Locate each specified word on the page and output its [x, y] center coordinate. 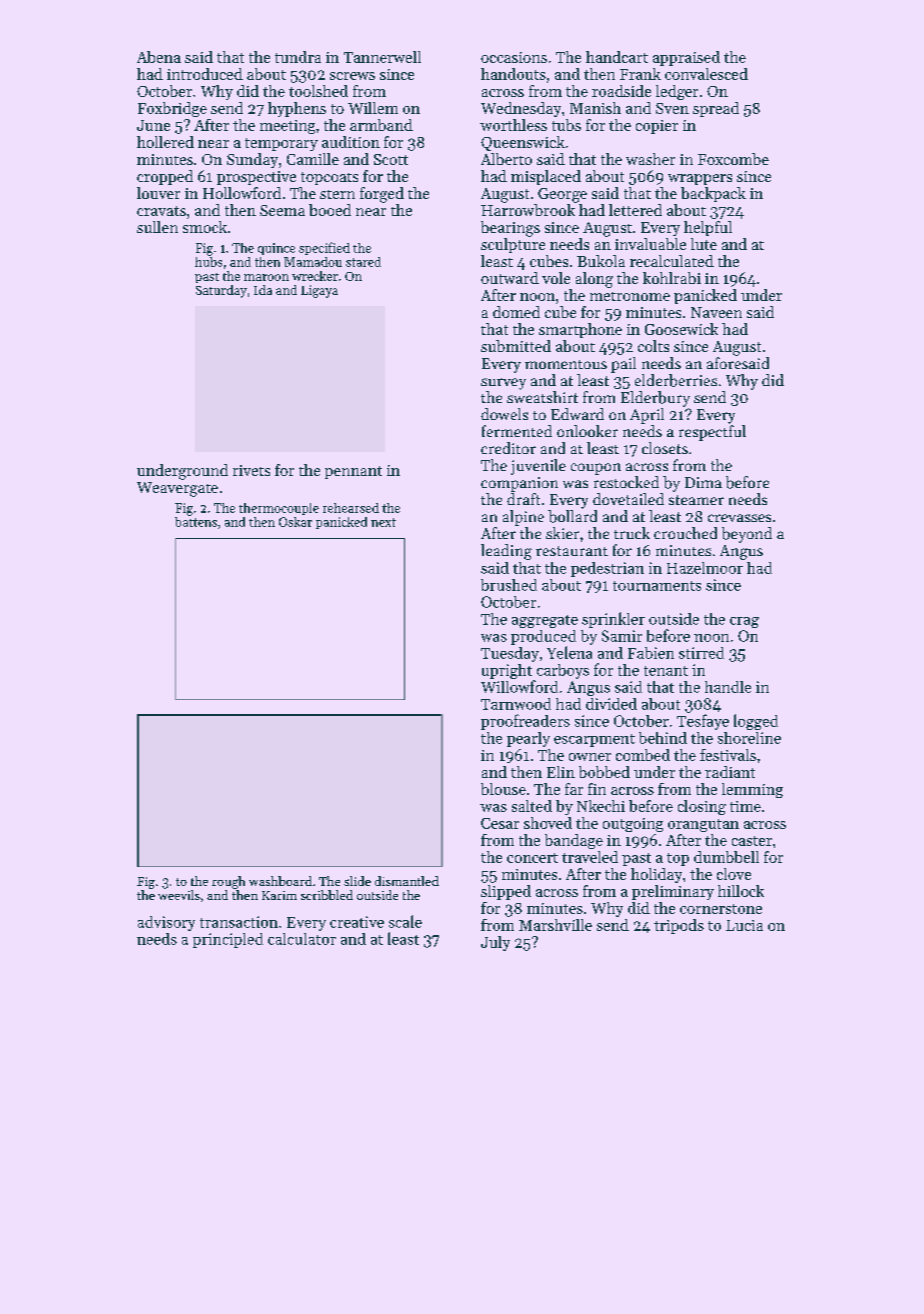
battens [196, 522]
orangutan [703, 825]
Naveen [716, 312]
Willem [373, 108]
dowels [504, 414]
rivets [251, 470]
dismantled [407, 881]
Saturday [221, 291]
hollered [165, 142]
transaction [239, 922]
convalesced [706, 74]
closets [665, 448]
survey [503, 384]
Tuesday [510, 654]
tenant [666, 671]
